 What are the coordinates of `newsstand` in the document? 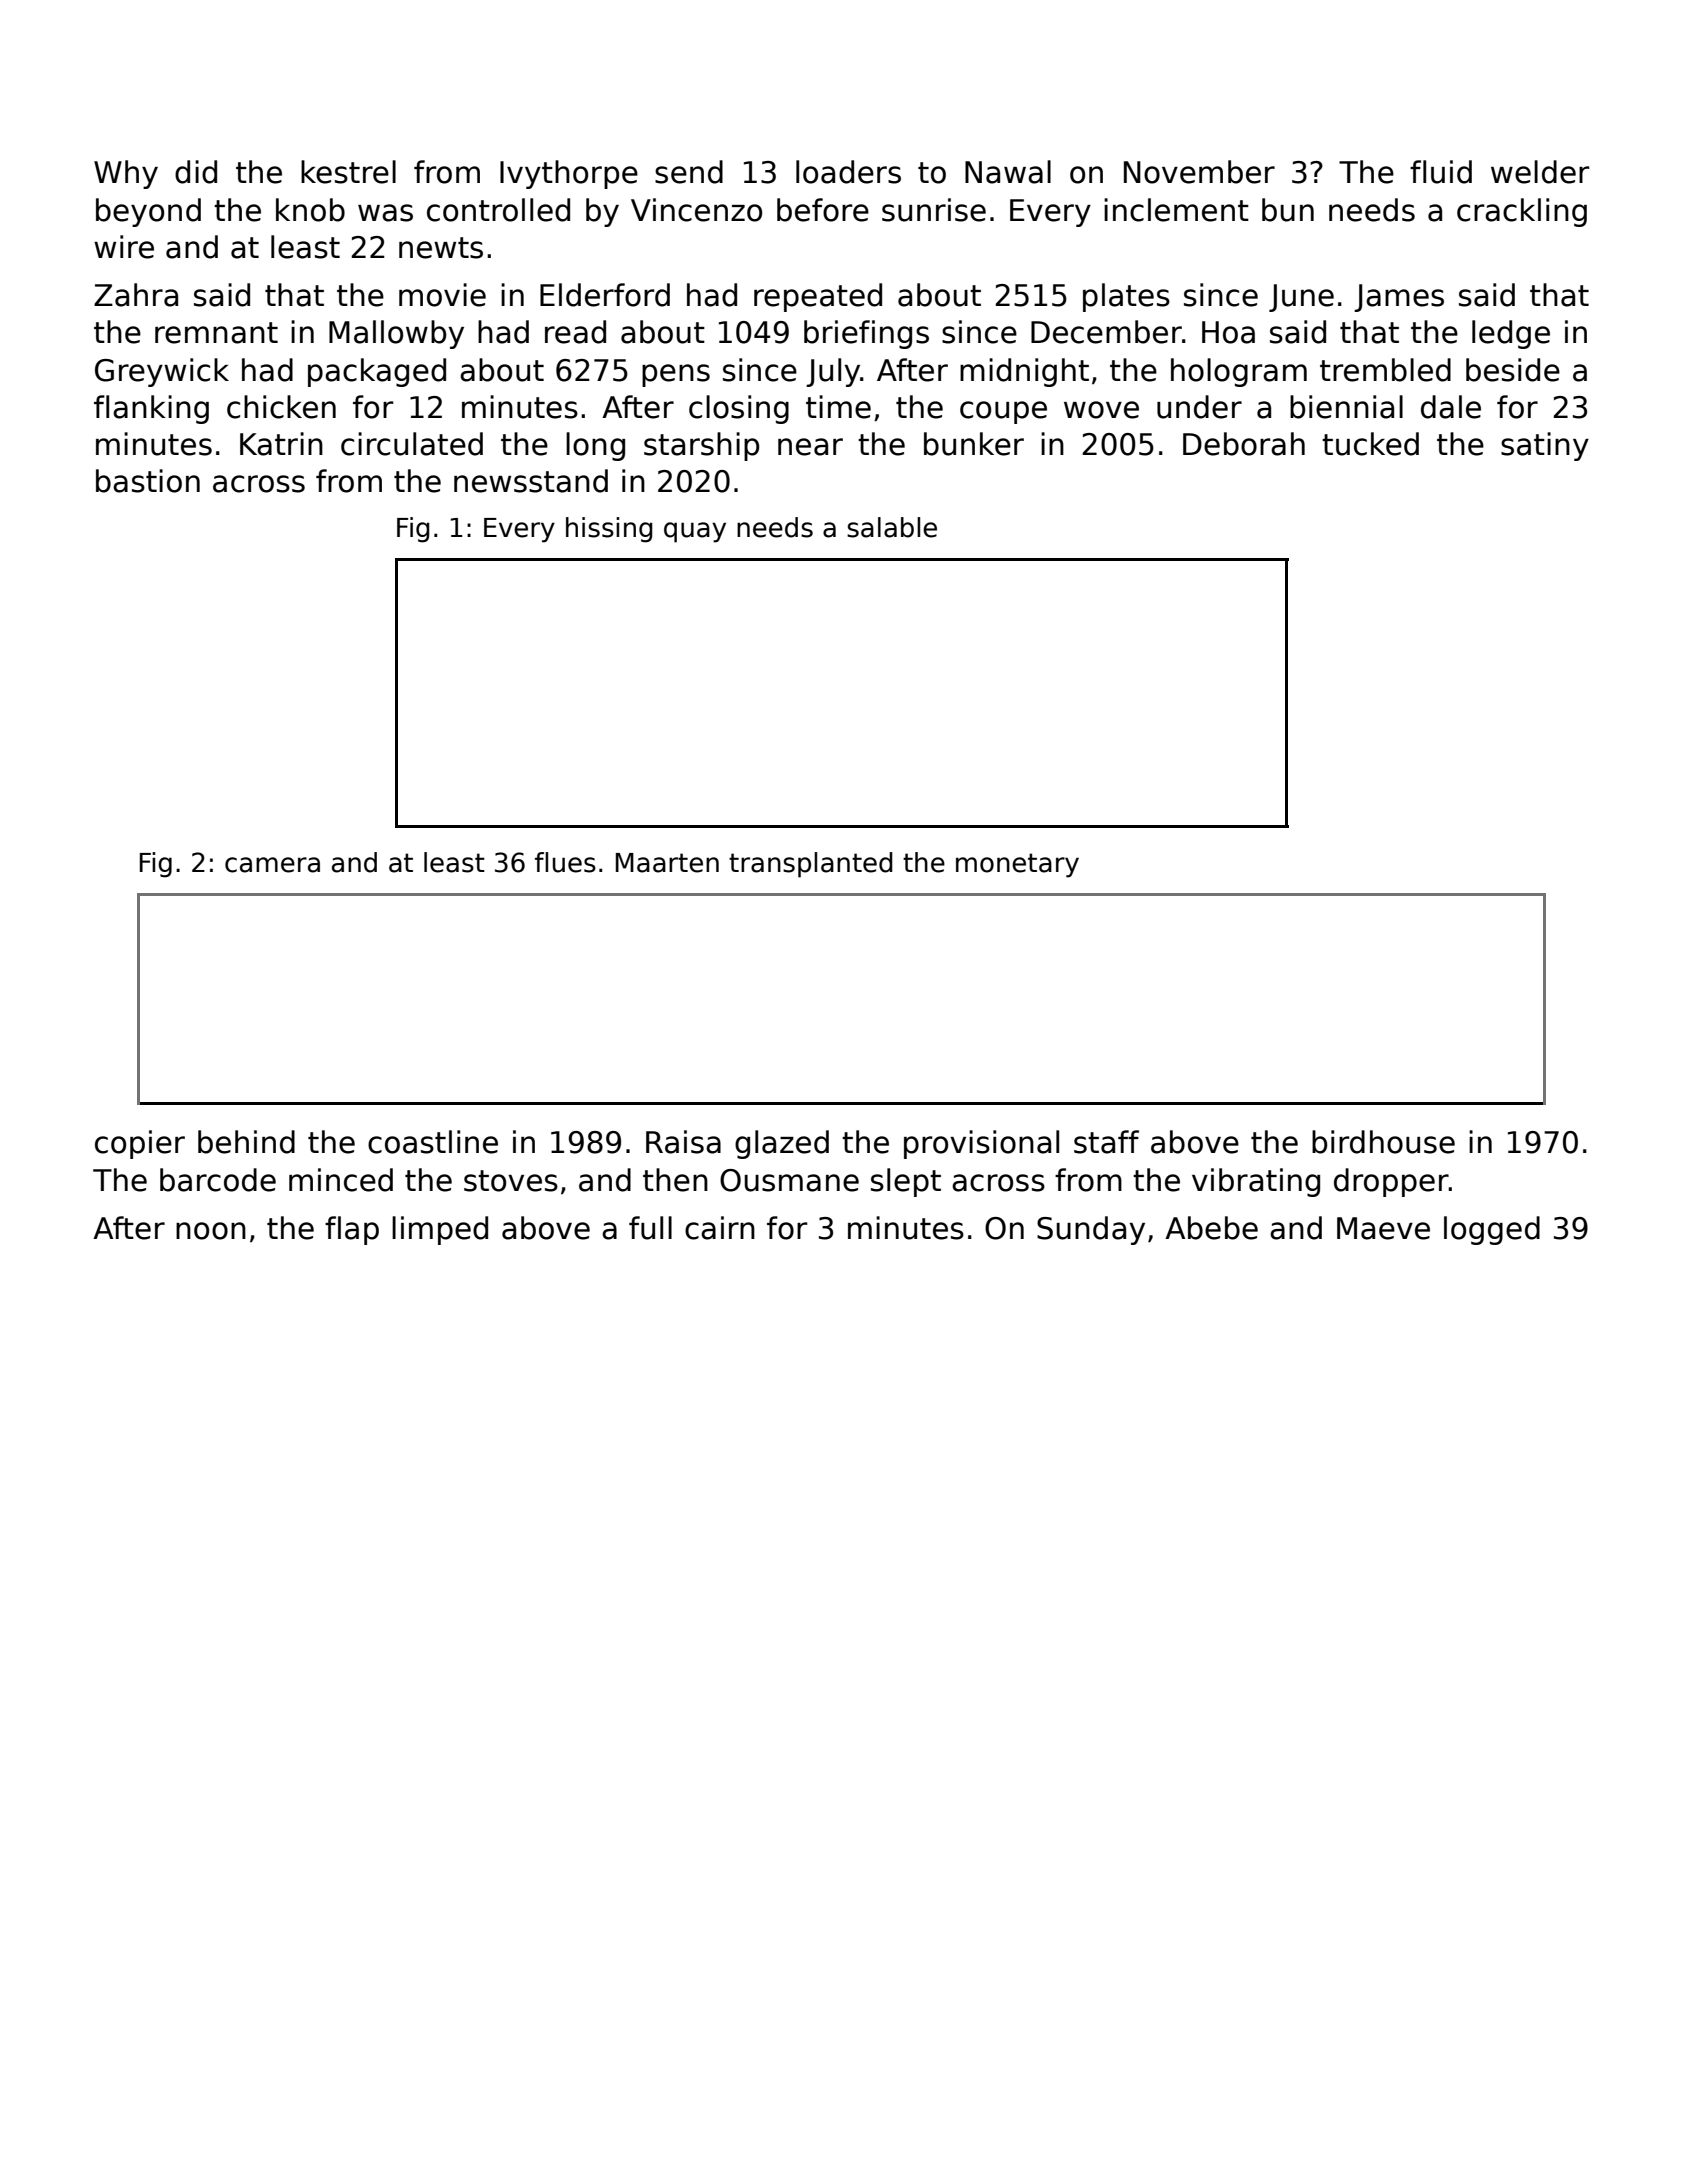 It's located at (531, 481).
